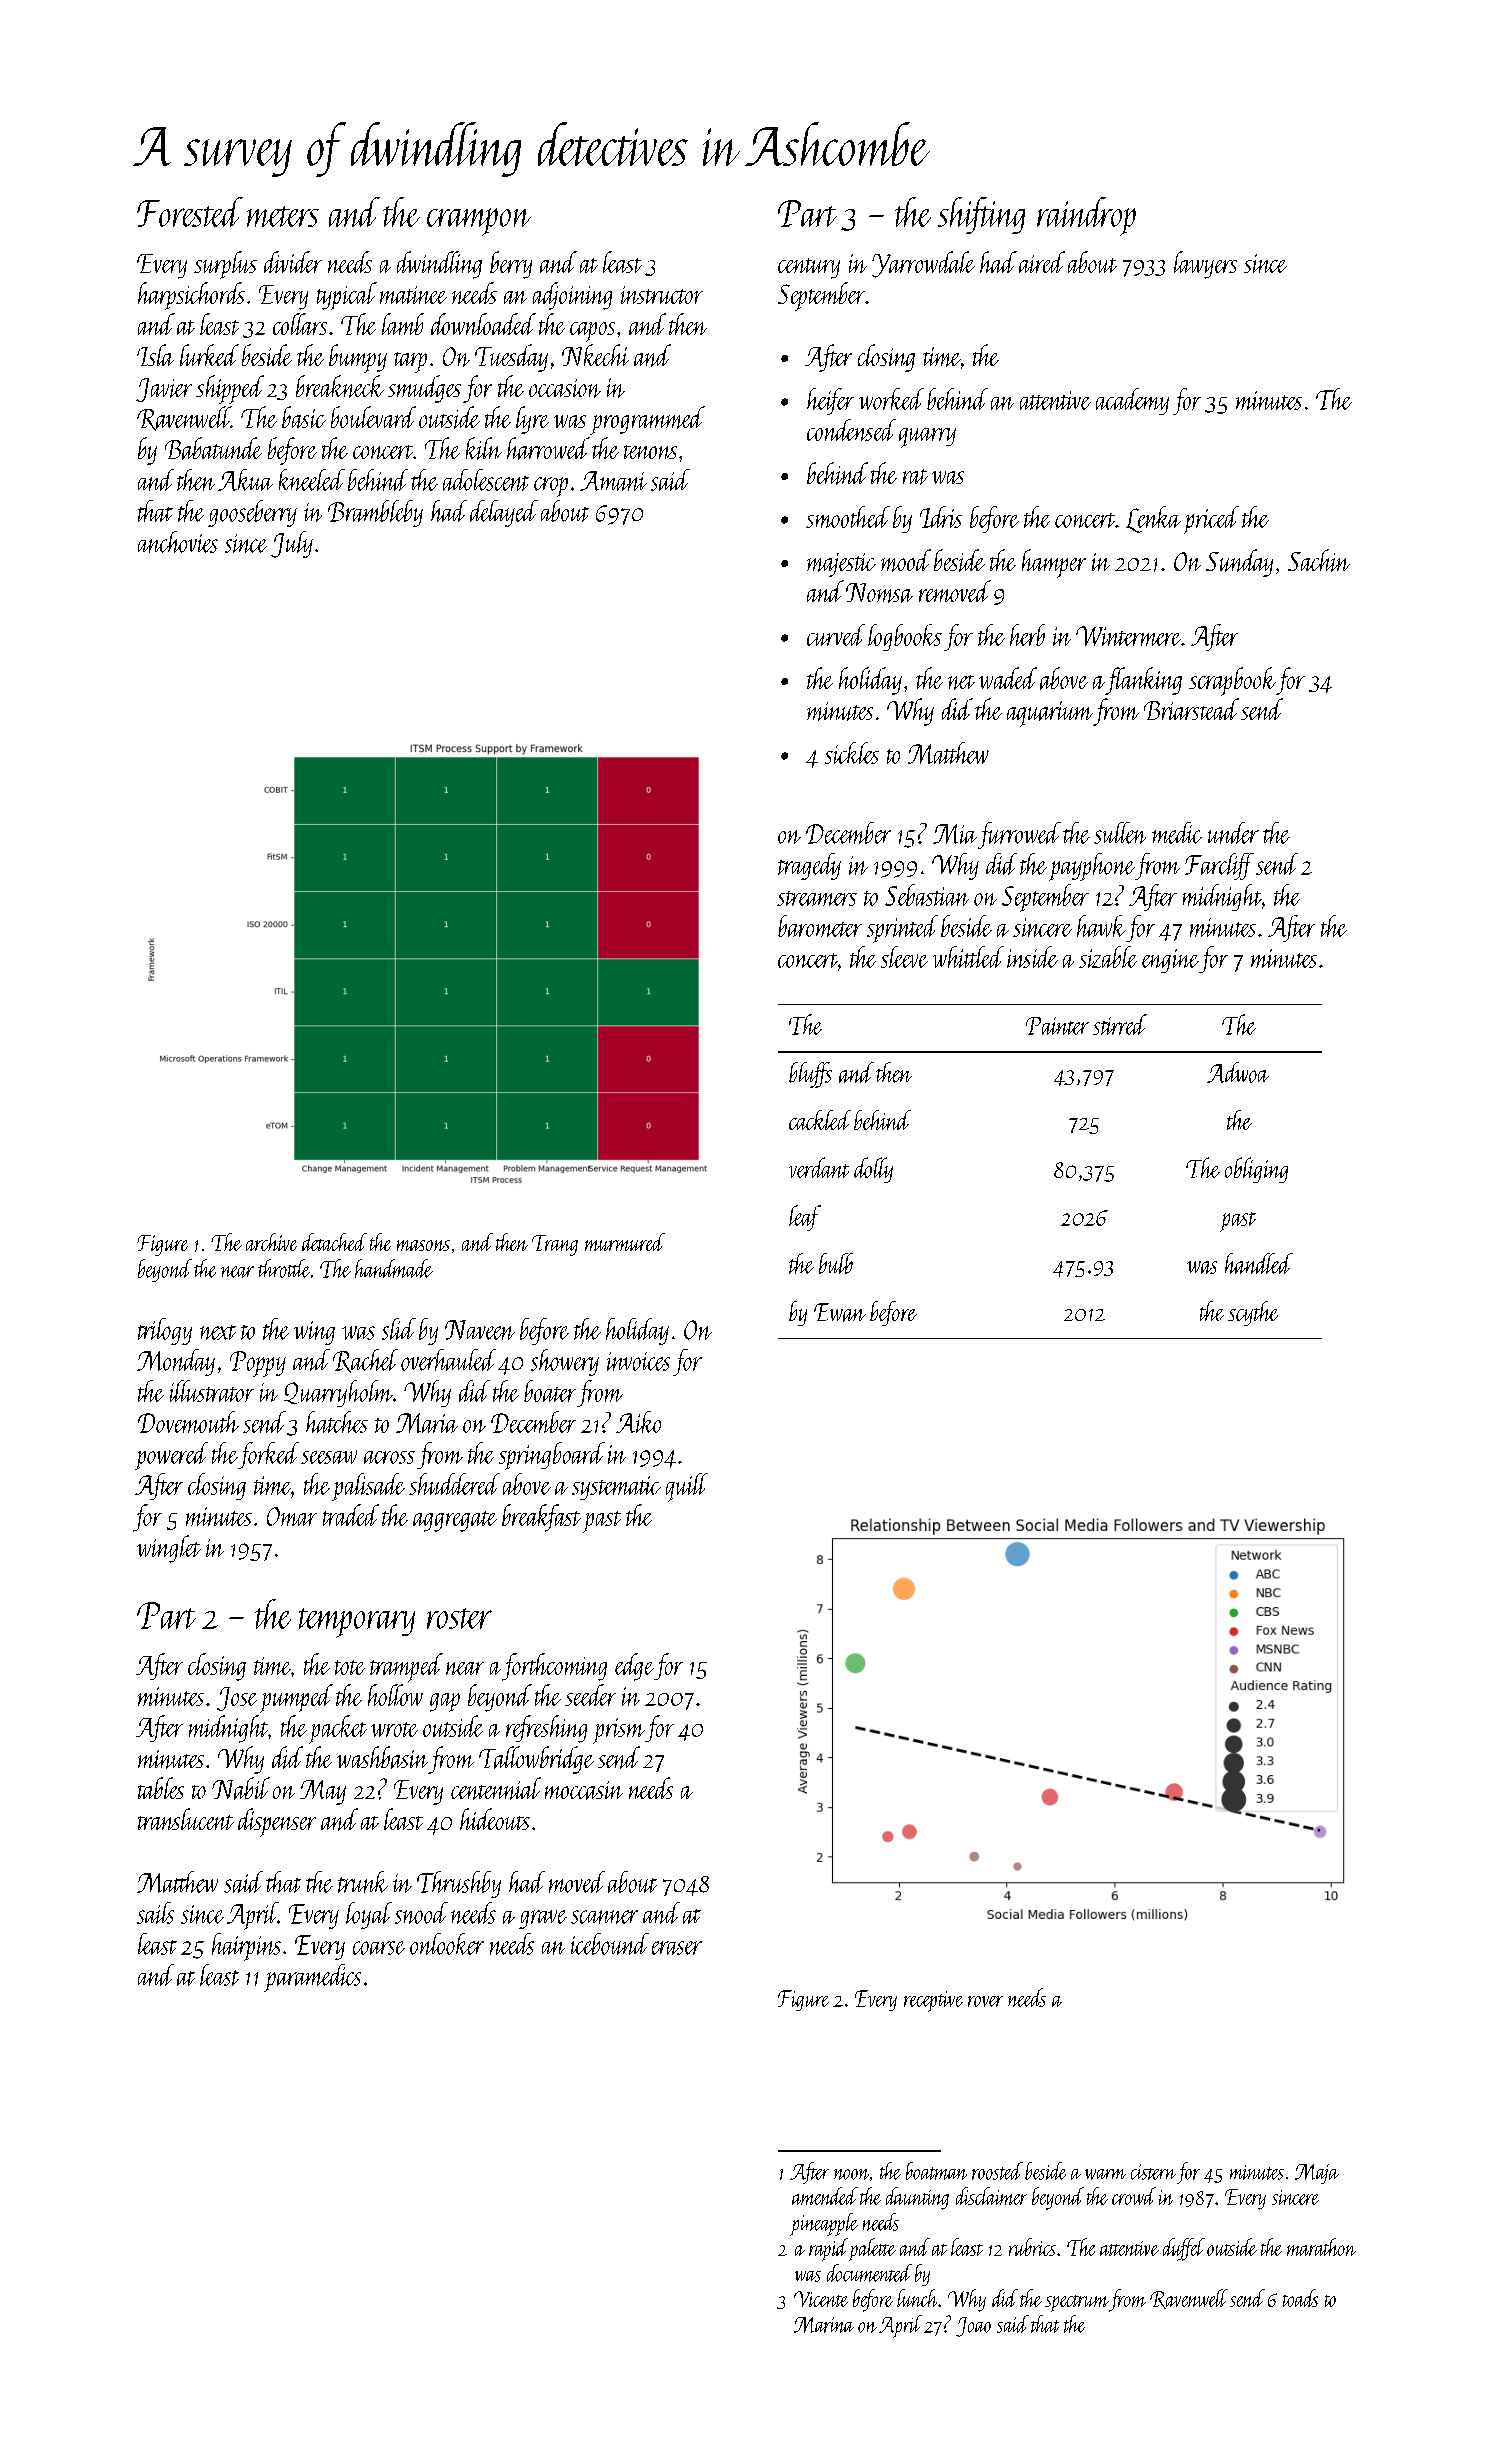 The image size is (1496, 2464). I want to click on receptive, so click(933, 2001).
